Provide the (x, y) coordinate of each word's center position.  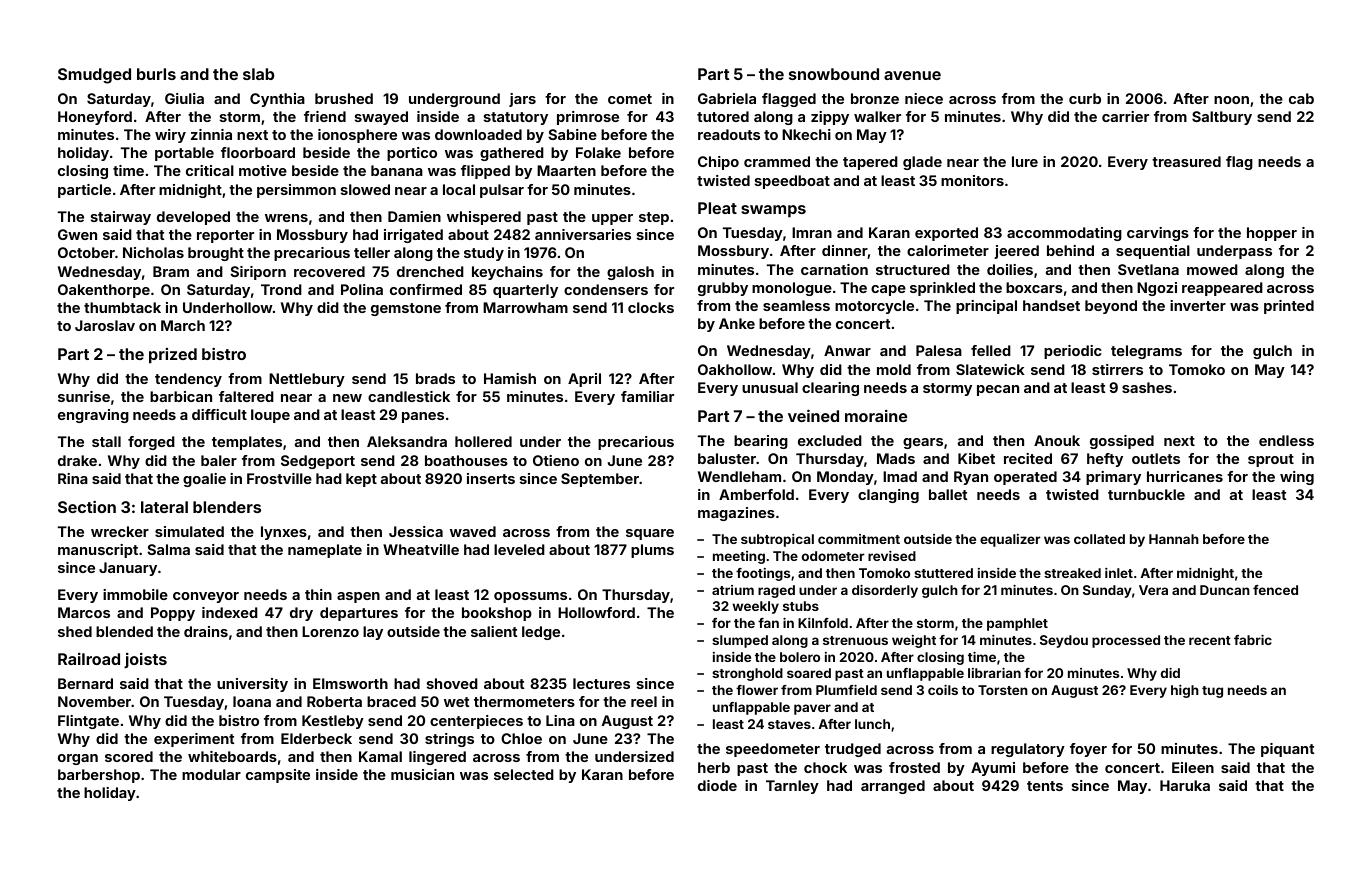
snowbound (834, 74)
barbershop (99, 776)
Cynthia (277, 100)
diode (717, 785)
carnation (834, 269)
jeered (1016, 252)
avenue (912, 75)
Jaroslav (105, 325)
